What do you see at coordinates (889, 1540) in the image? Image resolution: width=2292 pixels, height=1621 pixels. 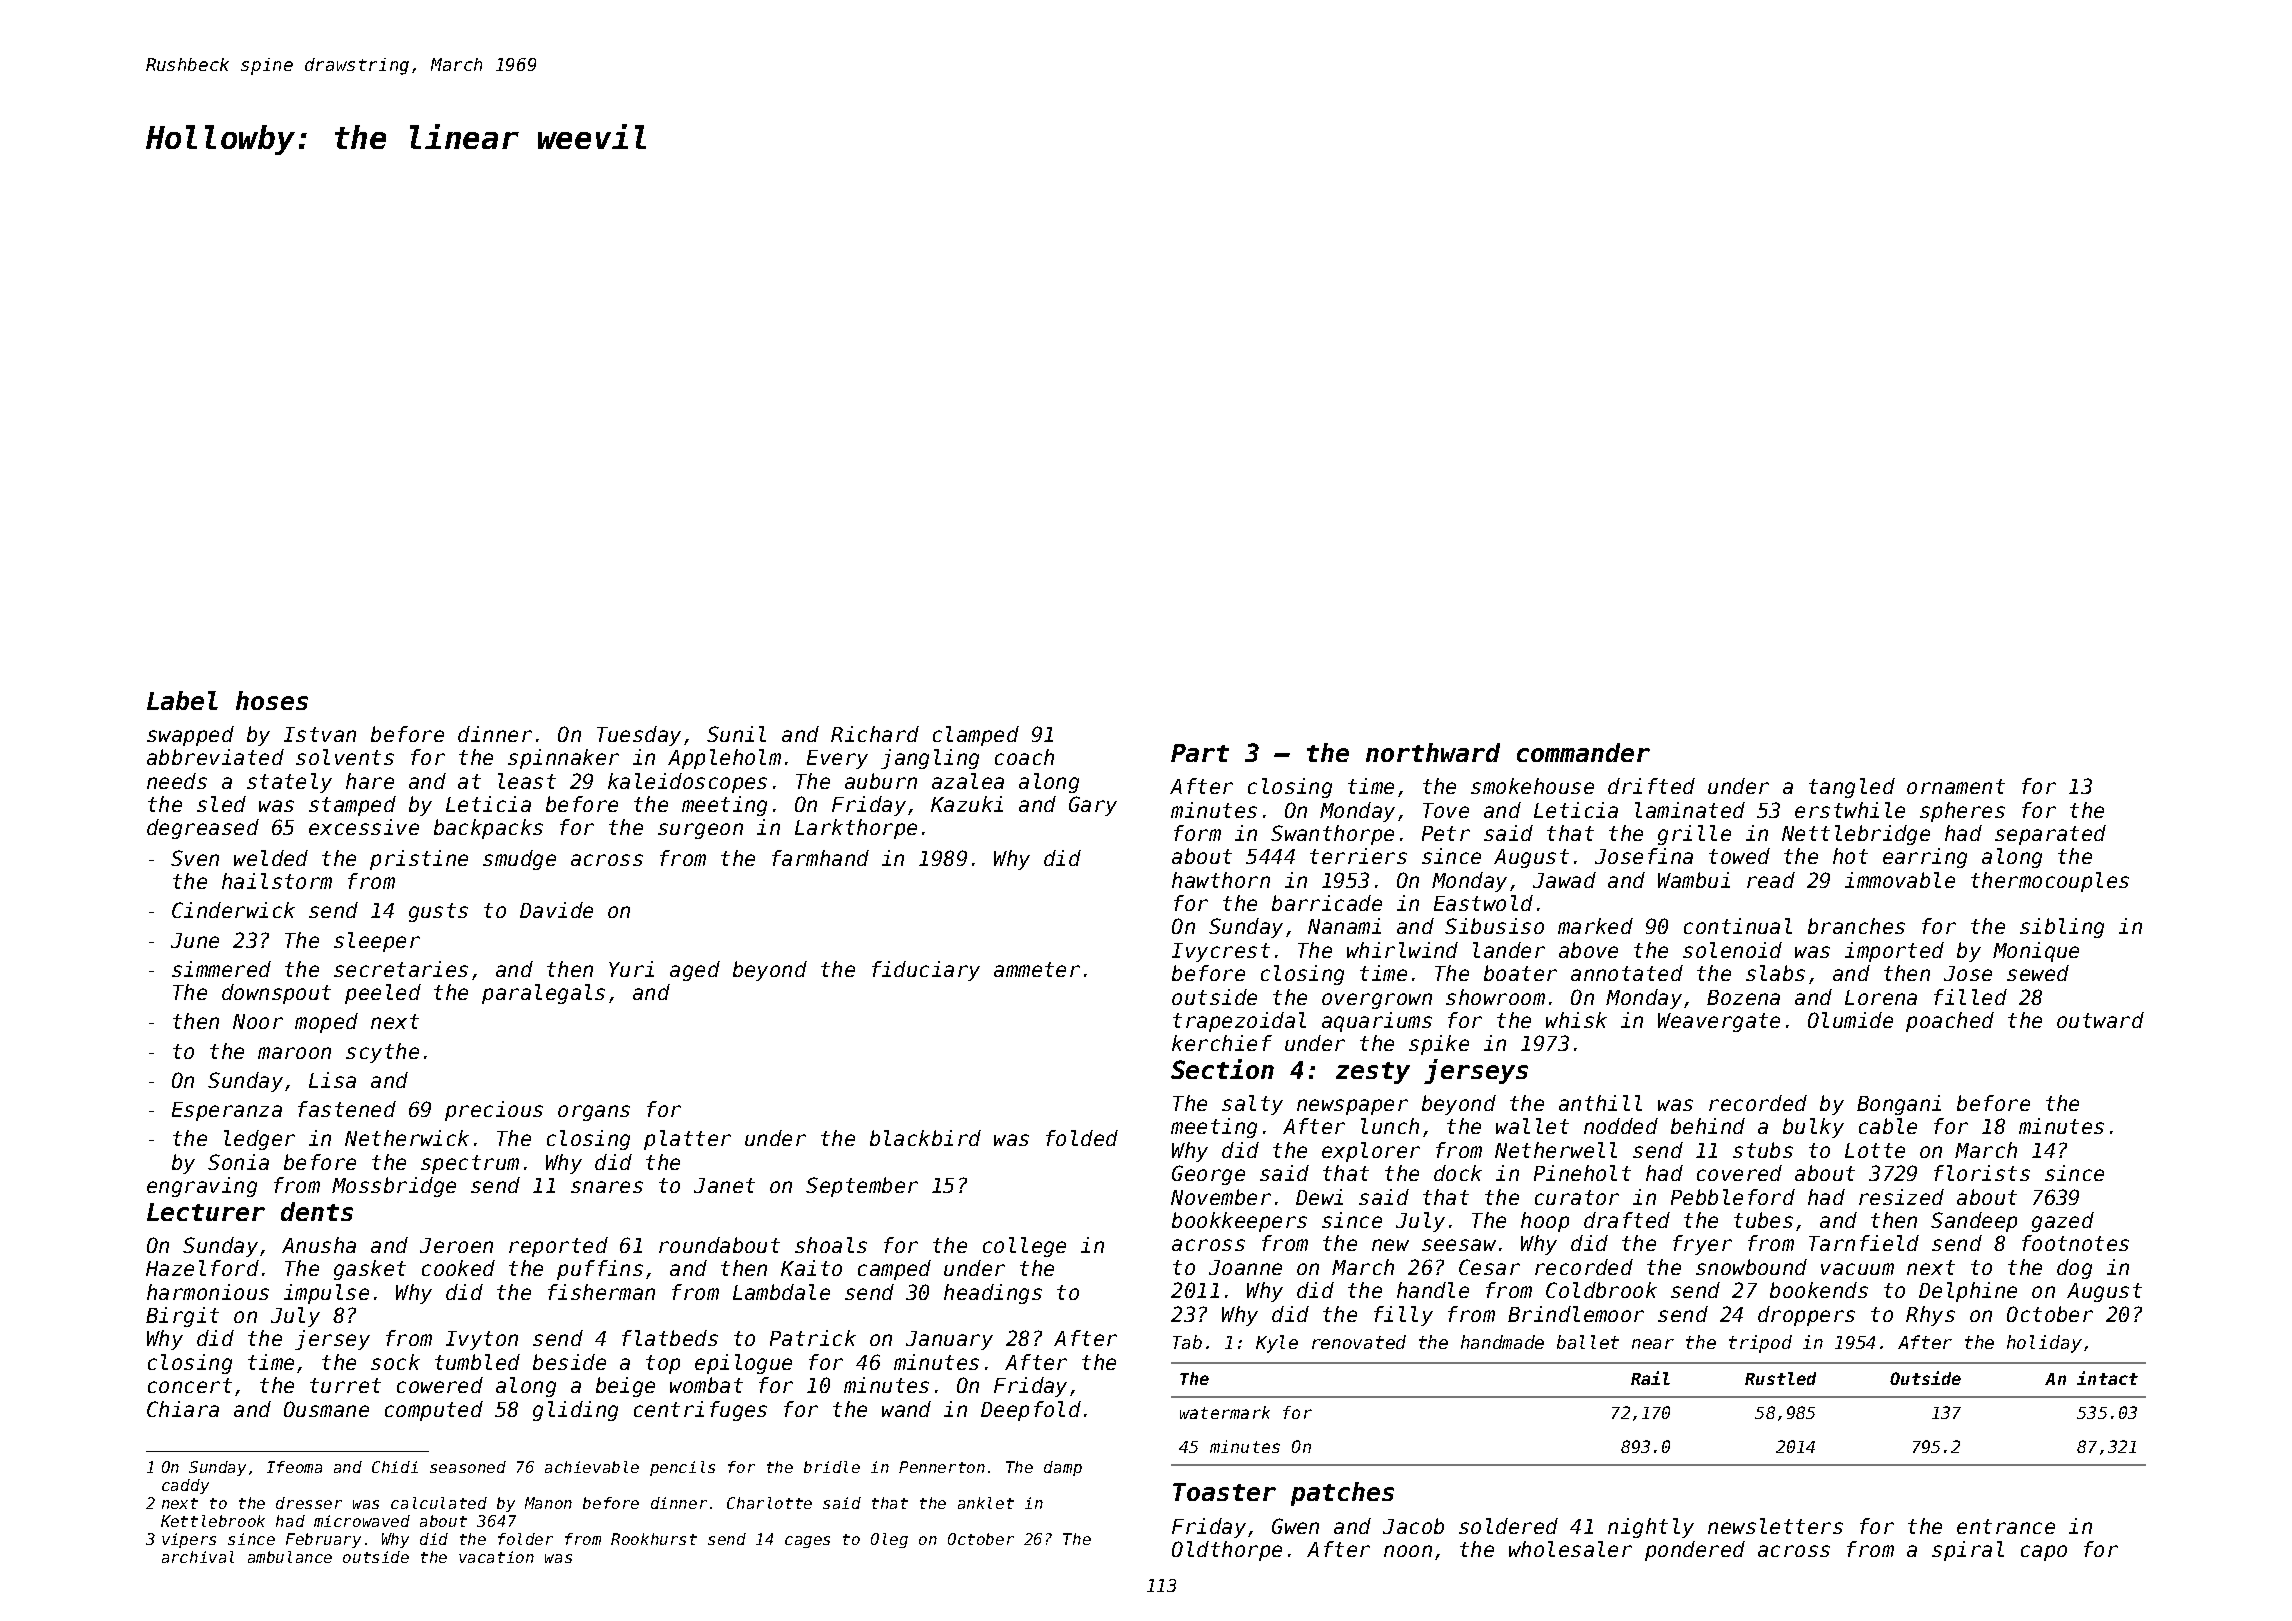 I see `Oleg` at bounding box center [889, 1540].
